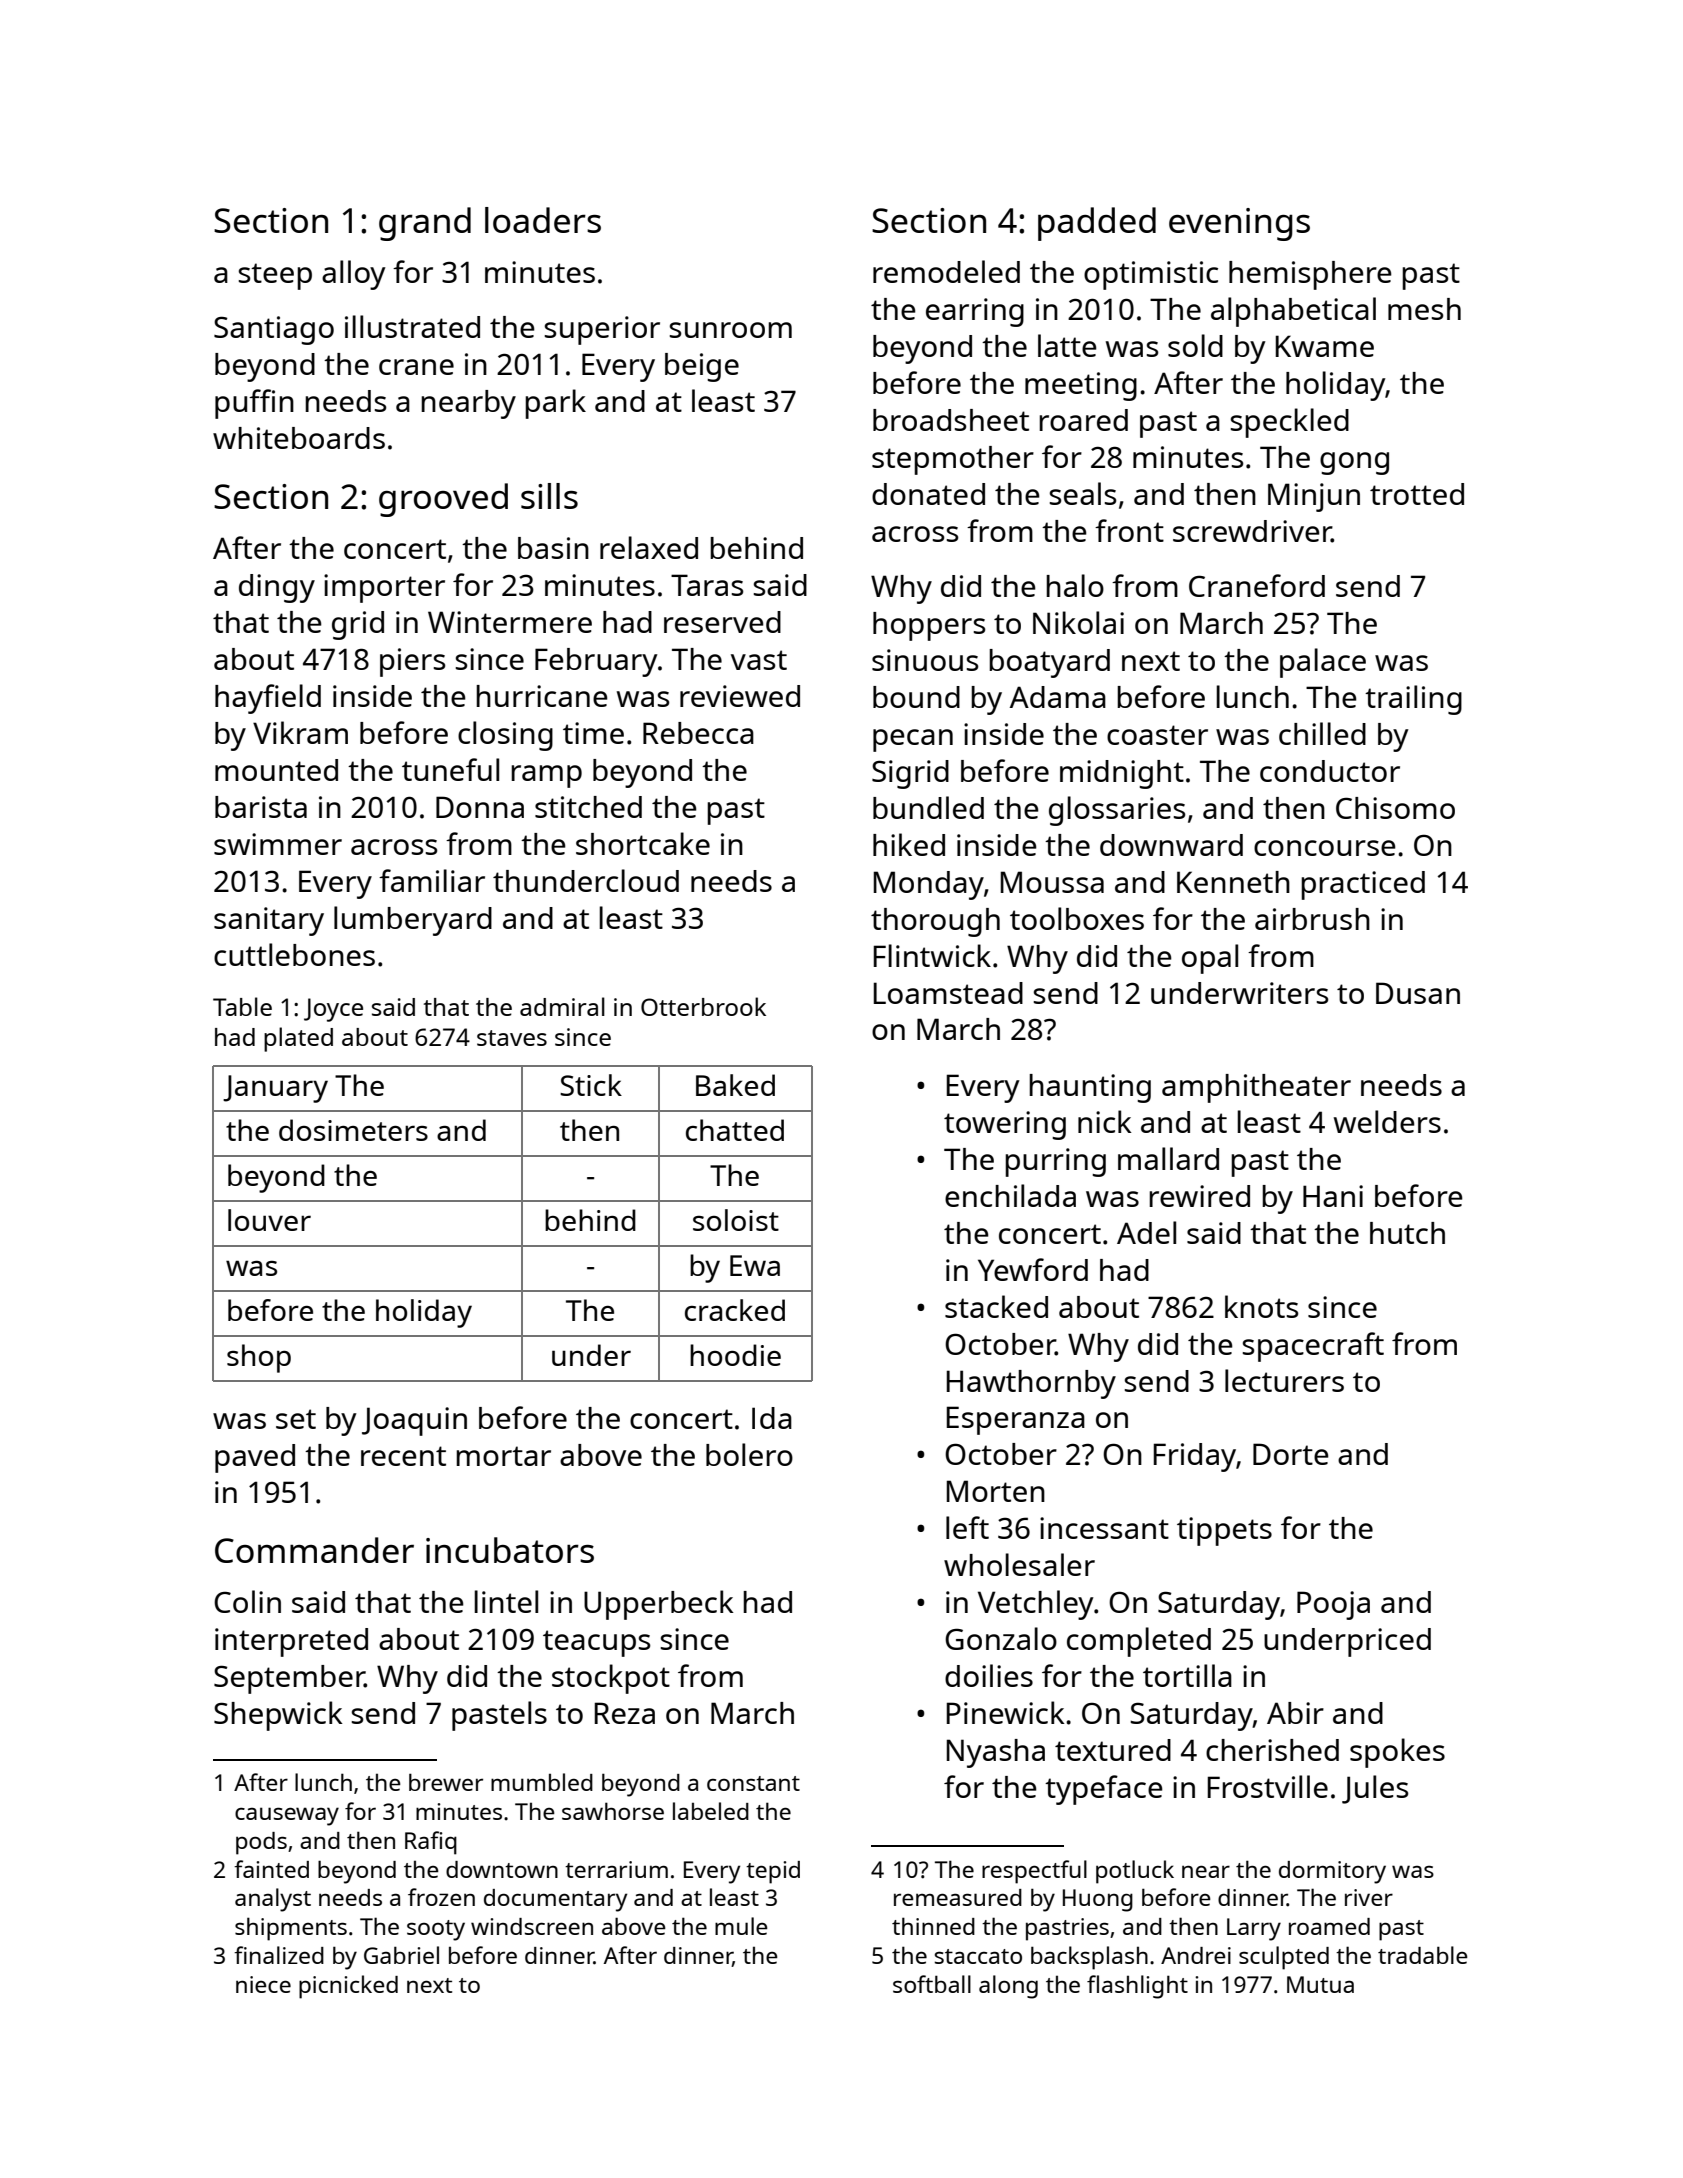  I want to click on enchilada, so click(1010, 1195).
